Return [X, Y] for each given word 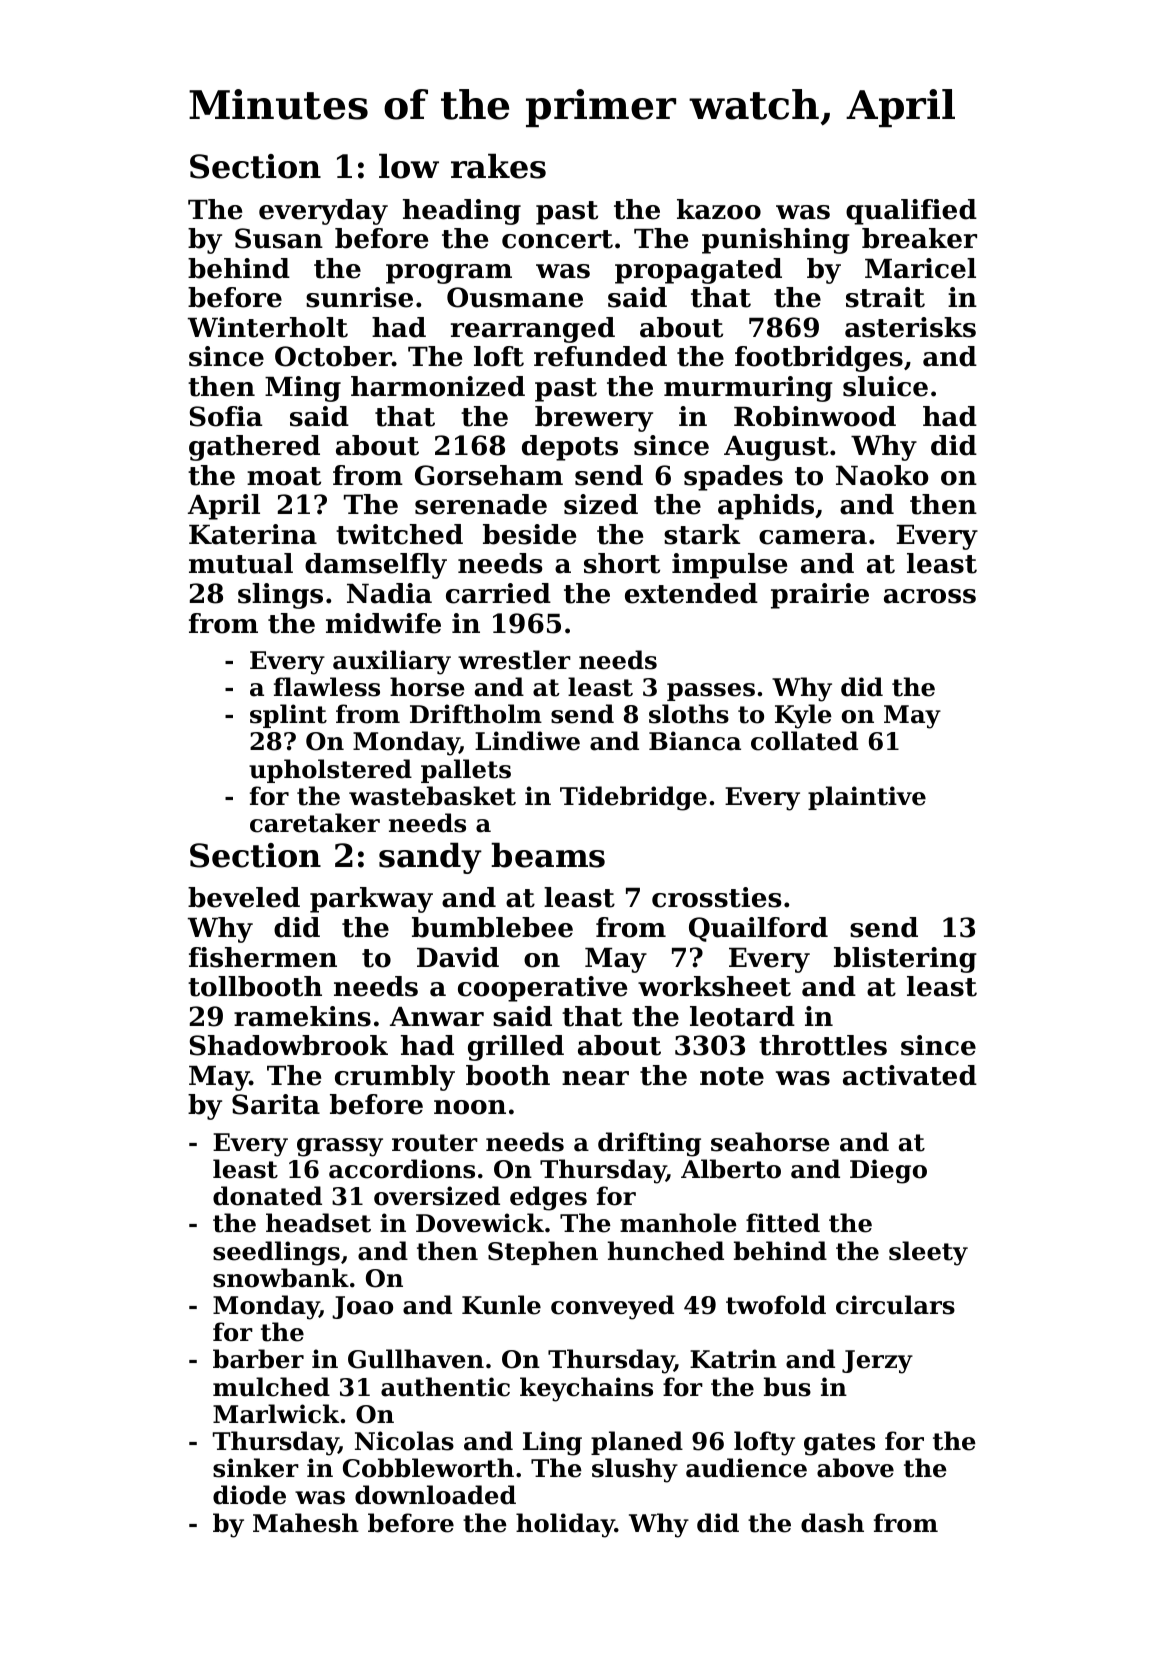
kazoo [719, 209]
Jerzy [877, 1362]
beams [548, 855]
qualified [911, 212]
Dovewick [480, 1223]
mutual [241, 563]
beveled [244, 897]
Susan [279, 238]
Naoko [882, 475]
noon [470, 1107]
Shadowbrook [289, 1045]
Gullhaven [416, 1359]
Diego [888, 1171]
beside [529, 534]
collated [804, 741]
